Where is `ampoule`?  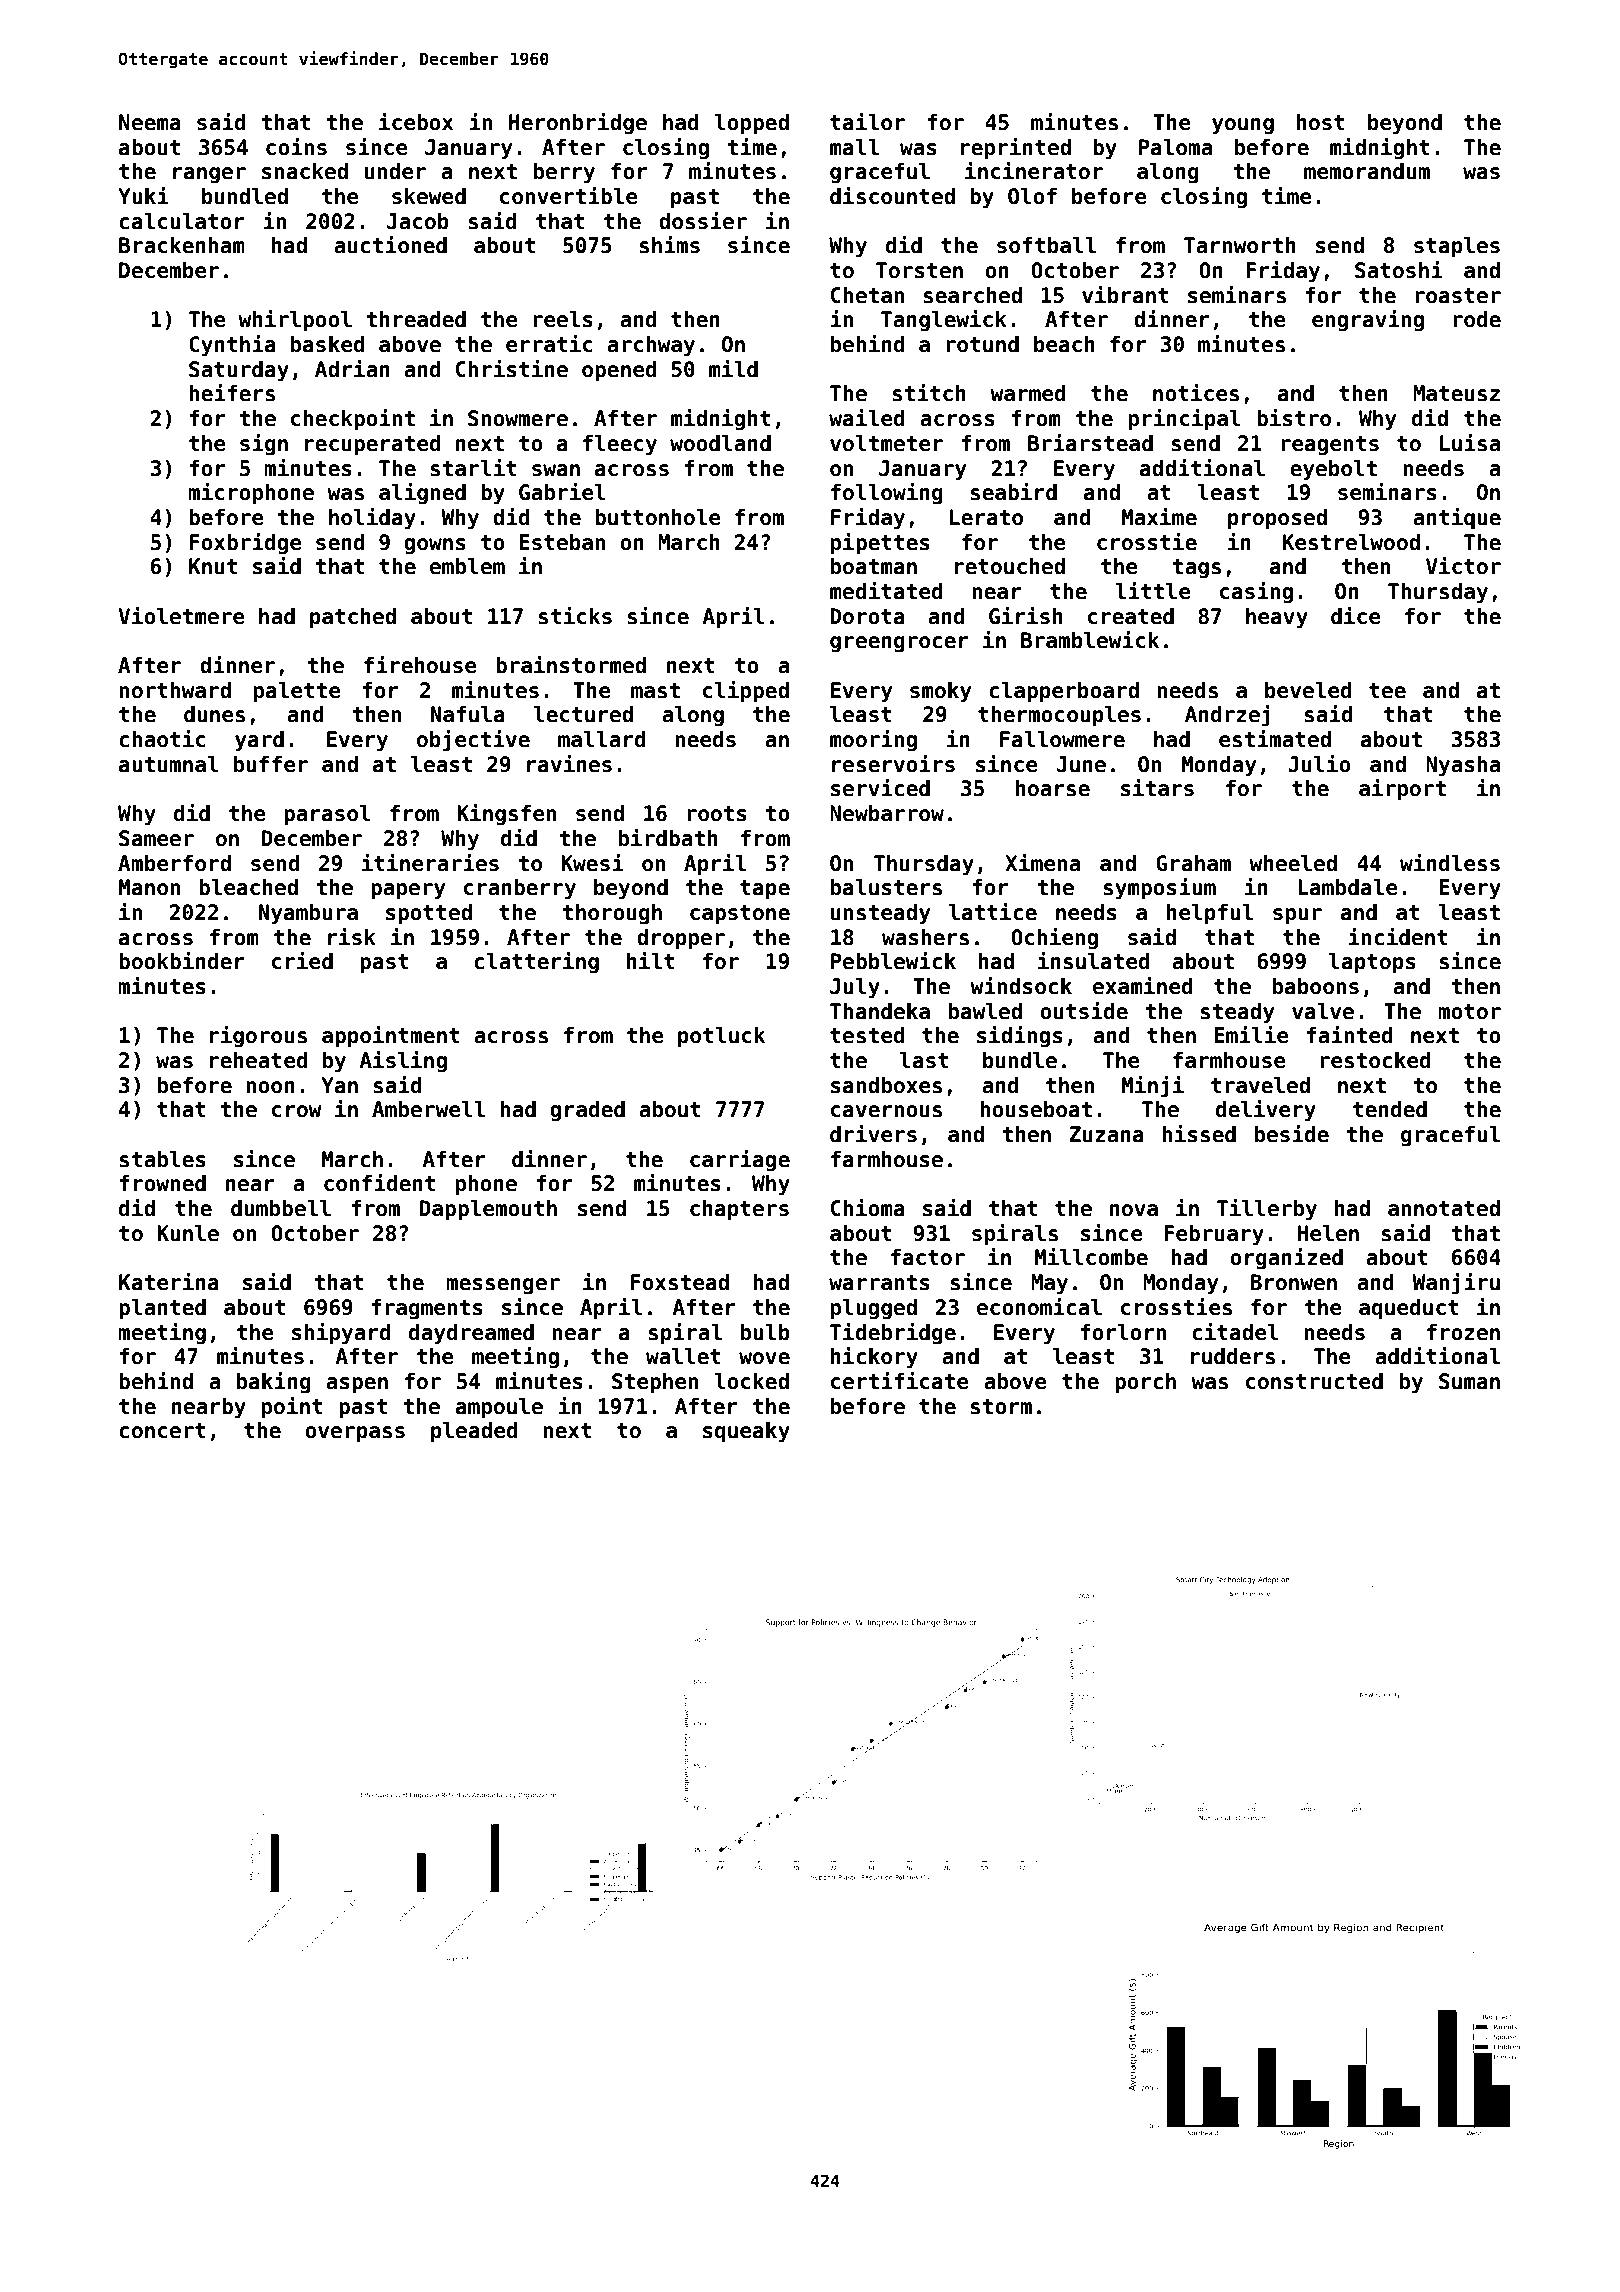
ampoule is located at coordinates (499, 1408).
